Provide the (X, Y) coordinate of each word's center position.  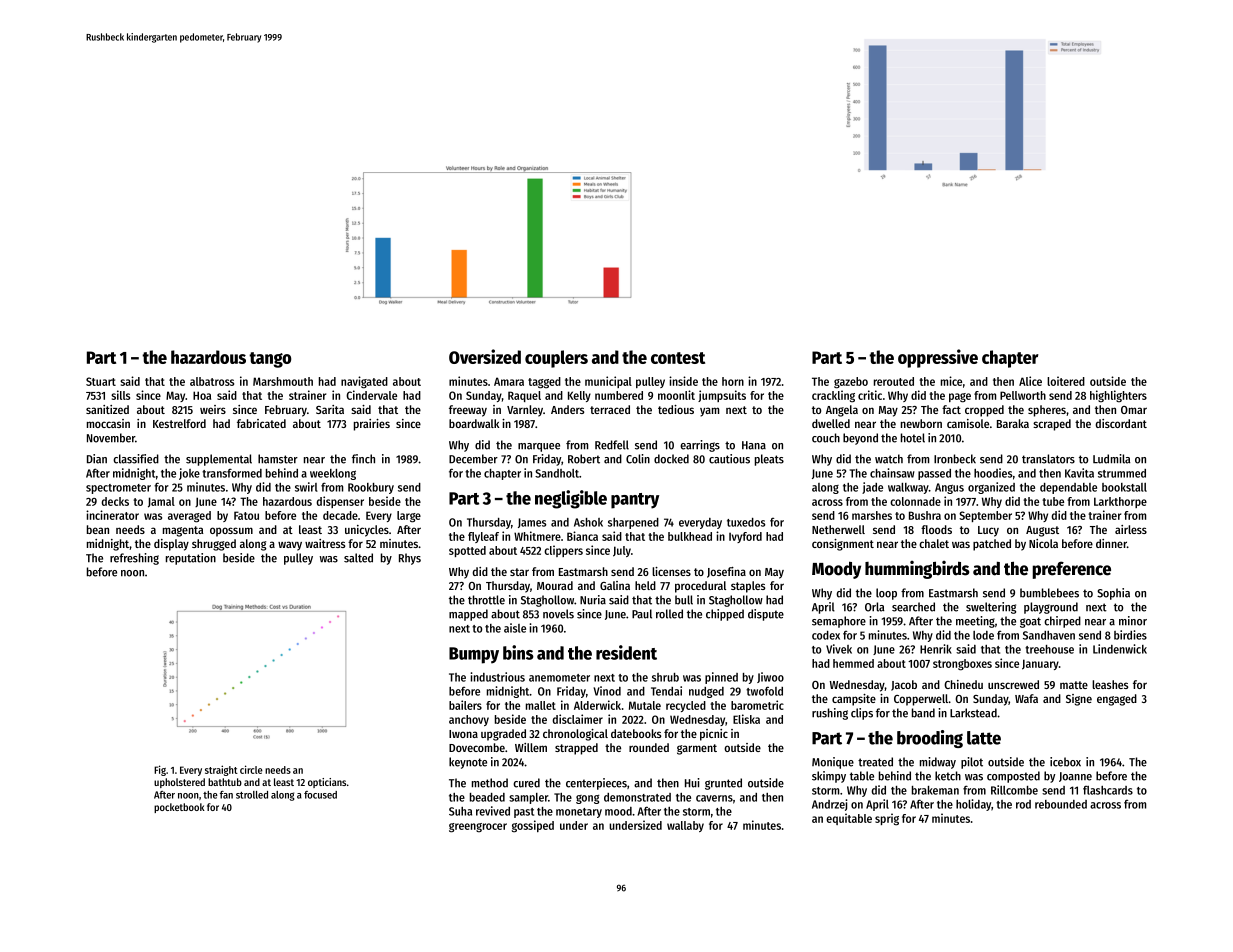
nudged (706, 692)
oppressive (938, 358)
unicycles (367, 531)
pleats (769, 460)
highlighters (1118, 396)
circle (251, 769)
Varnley (525, 411)
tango (270, 360)
